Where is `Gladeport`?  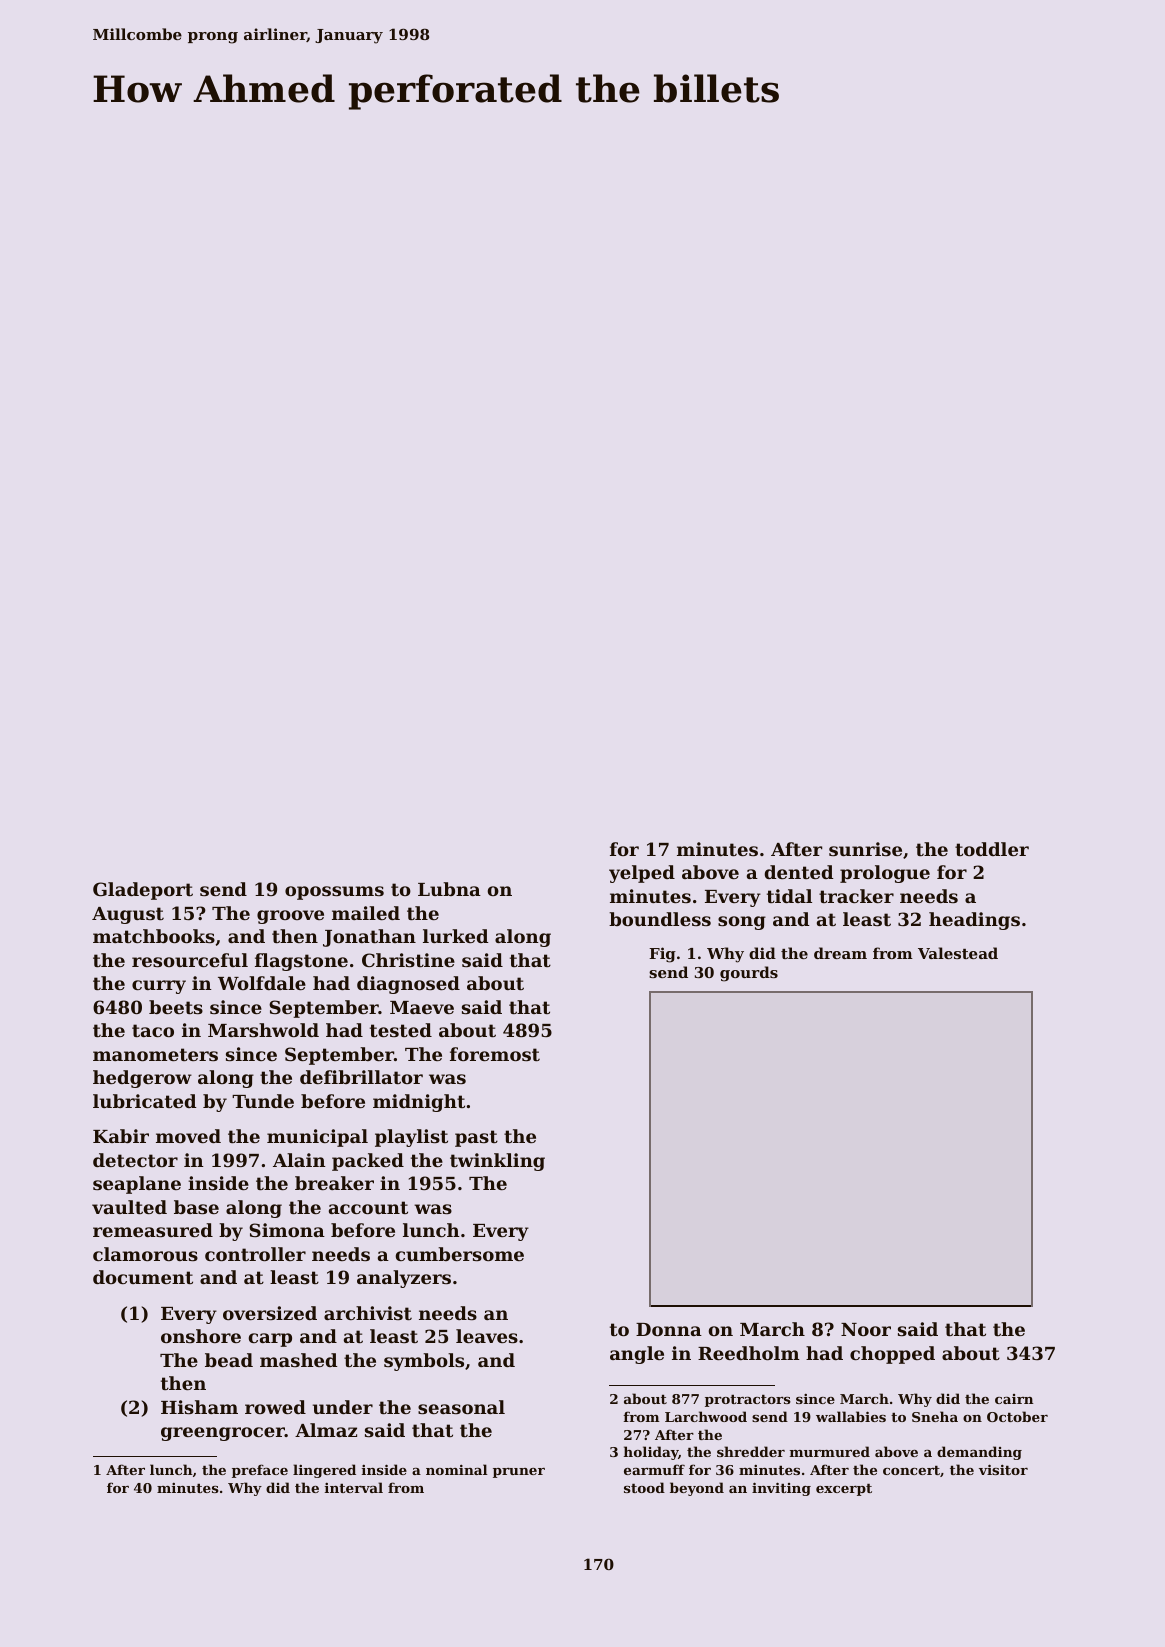
Gladeport is located at coordinates (143, 891).
